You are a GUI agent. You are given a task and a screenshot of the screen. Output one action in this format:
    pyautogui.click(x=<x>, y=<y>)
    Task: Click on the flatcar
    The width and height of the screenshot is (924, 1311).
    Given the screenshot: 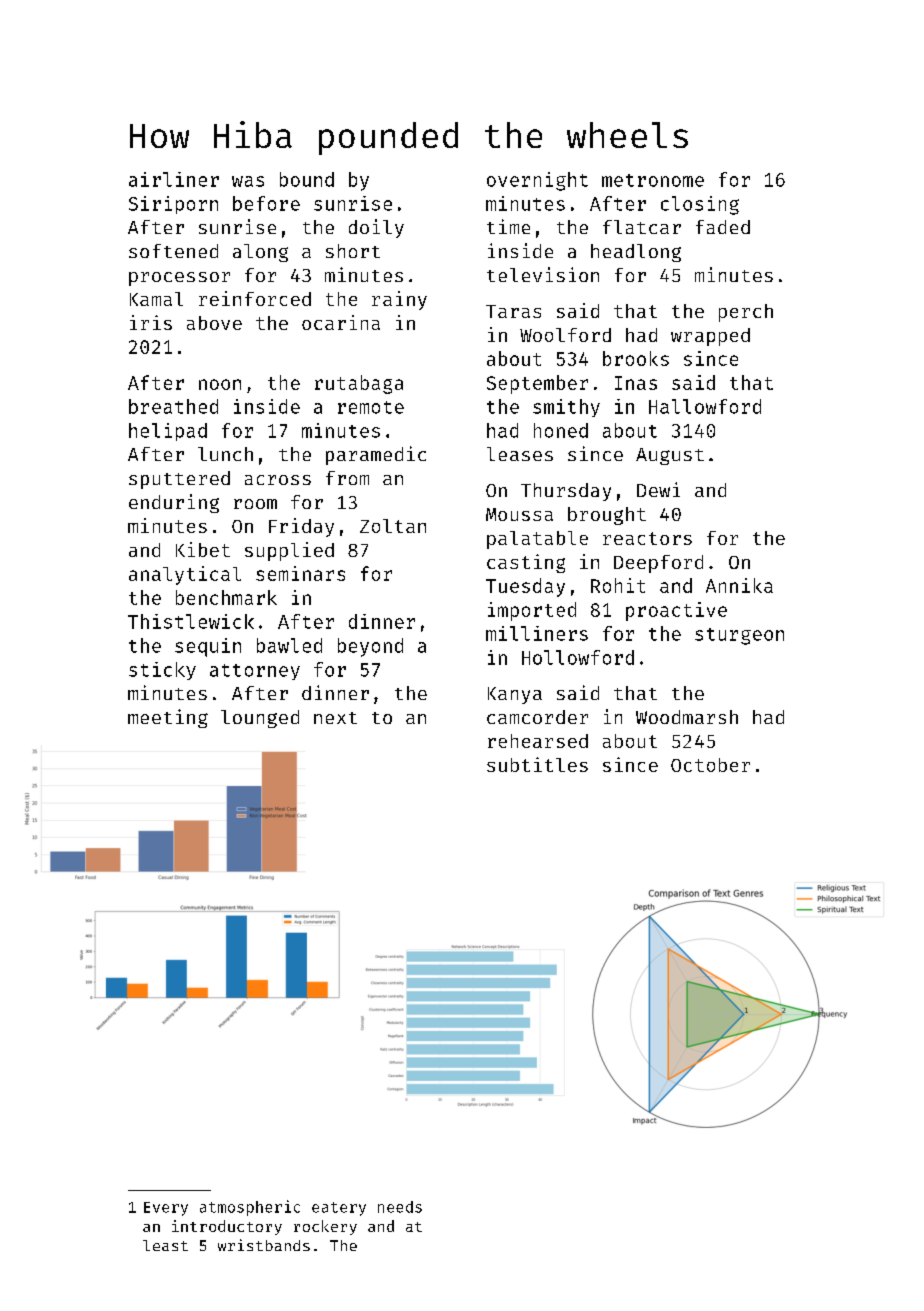 What is the action you would take?
    pyautogui.click(x=642, y=227)
